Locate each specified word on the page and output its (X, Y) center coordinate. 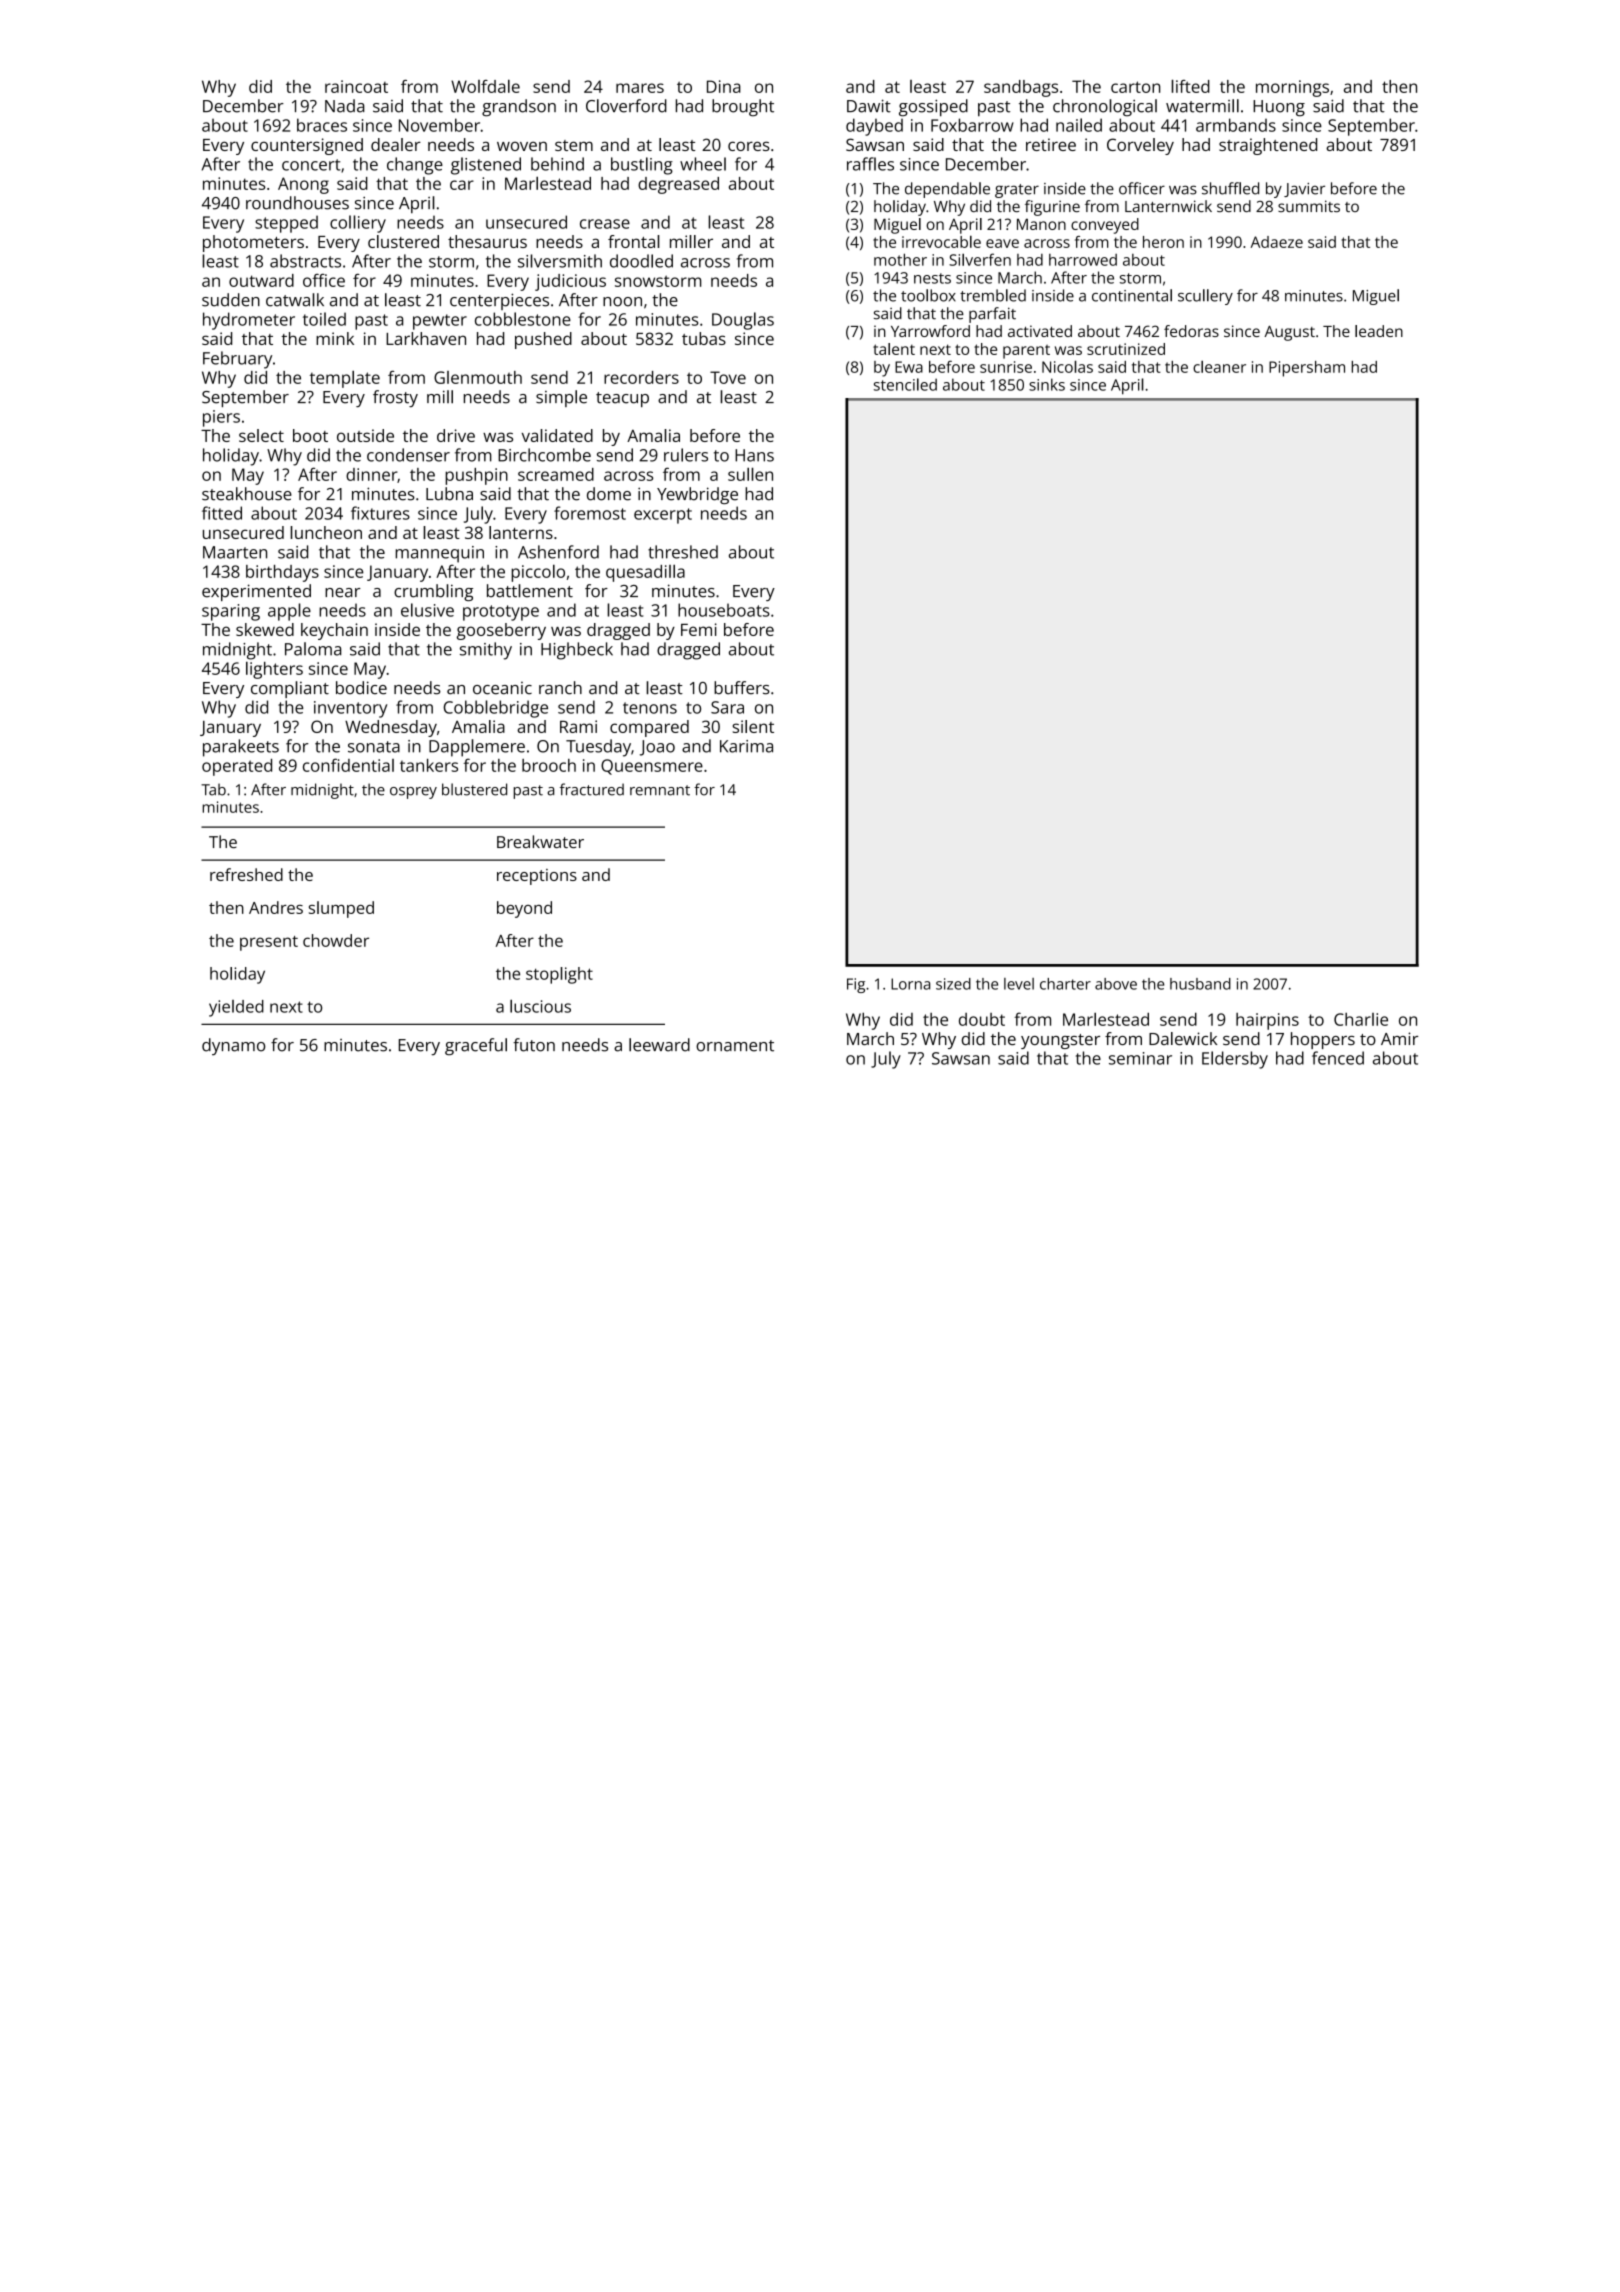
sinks (1047, 384)
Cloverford (626, 106)
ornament (735, 1046)
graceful (476, 1047)
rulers (686, 455)
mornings (1292, 88)
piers (221, 418)
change (415, 166)
